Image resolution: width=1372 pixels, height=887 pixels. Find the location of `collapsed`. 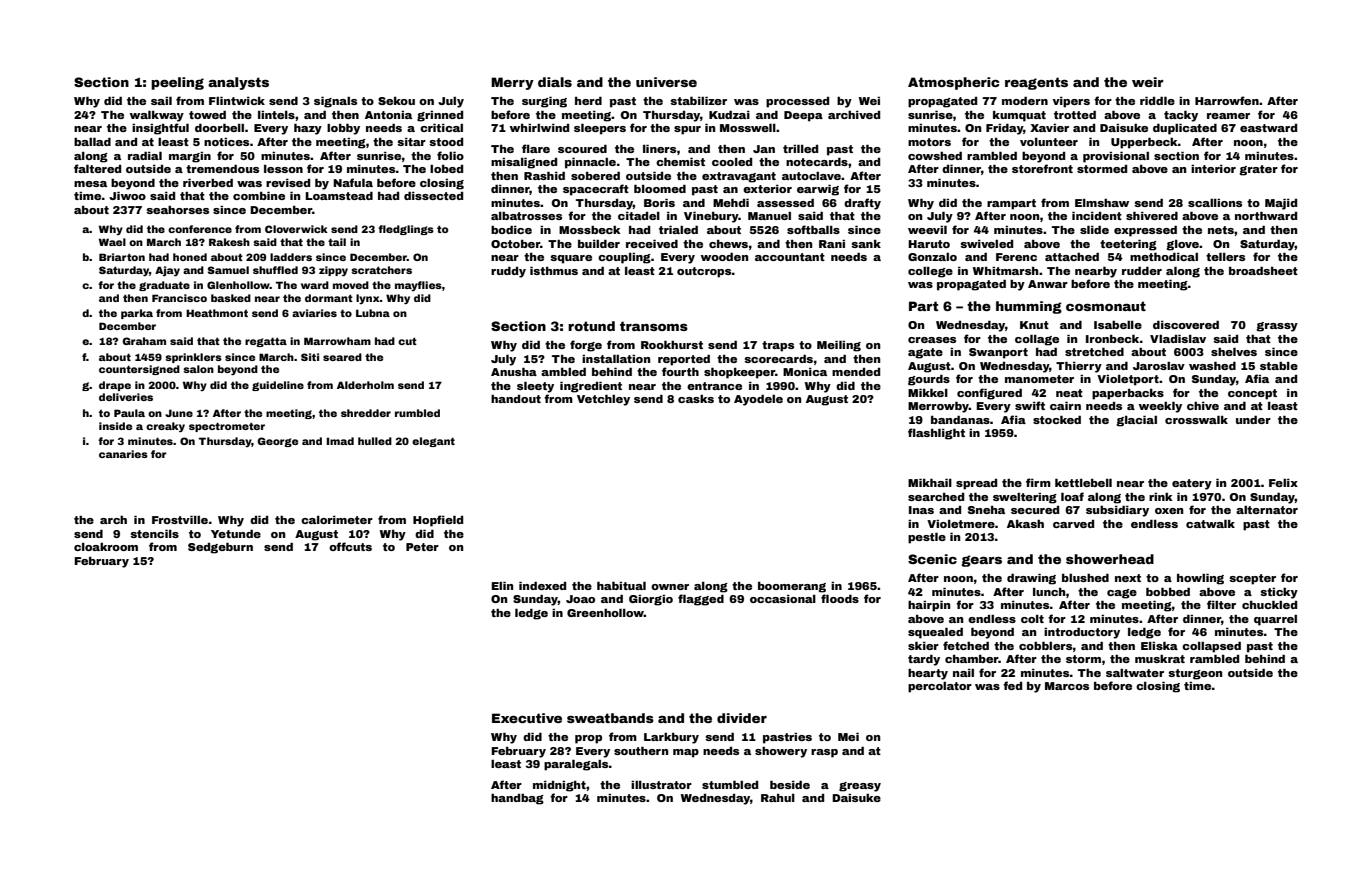

collapsed is located at coordinates (1211, 647).
